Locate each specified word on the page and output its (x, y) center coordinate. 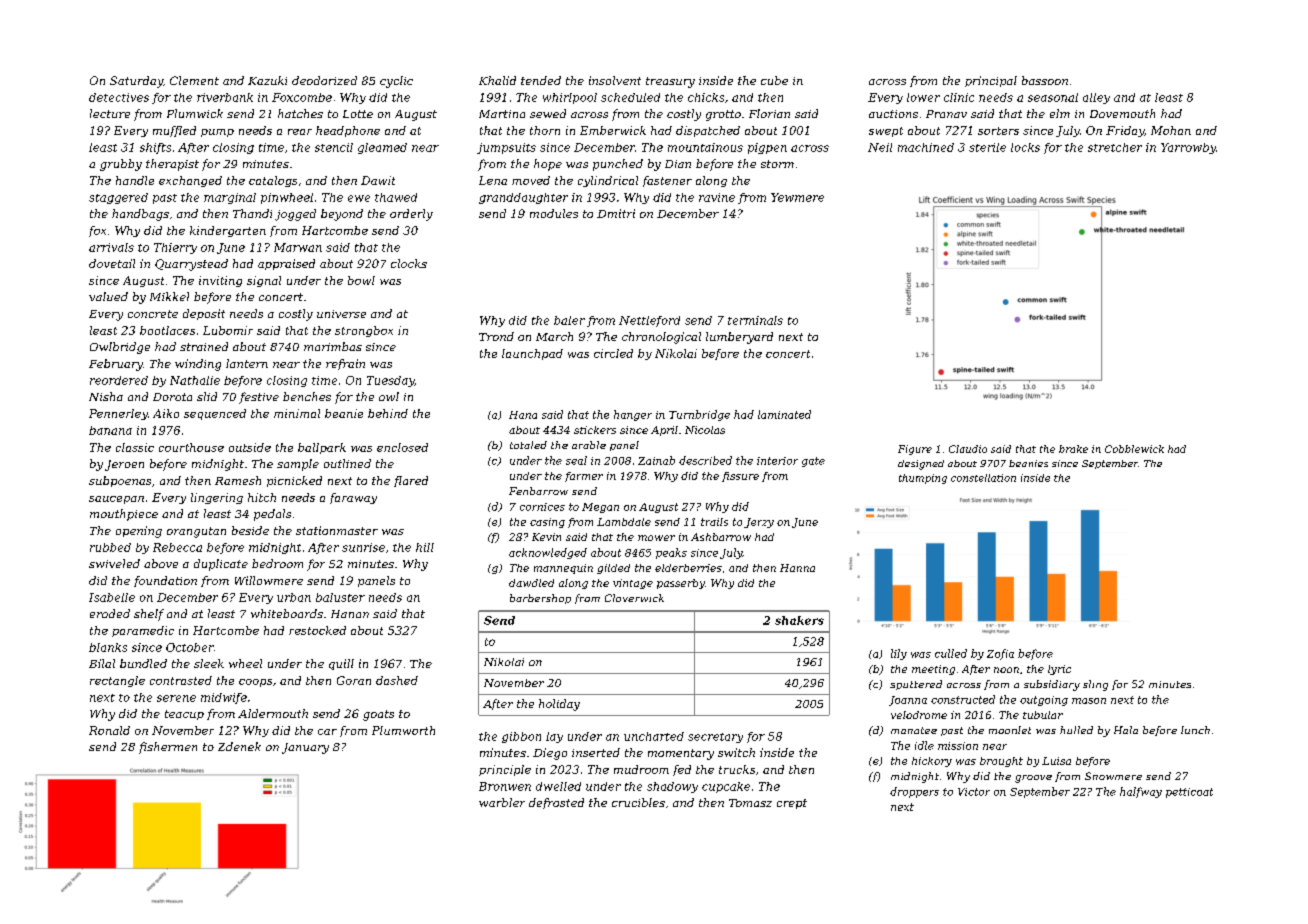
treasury (670, 82)
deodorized (324, 80)
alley (1096, 98)
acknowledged (548, 553)
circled (613, 353)
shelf (149, 615)
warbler (502, 802)
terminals (755, 320)
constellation (983, 478)
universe (341, 314)
